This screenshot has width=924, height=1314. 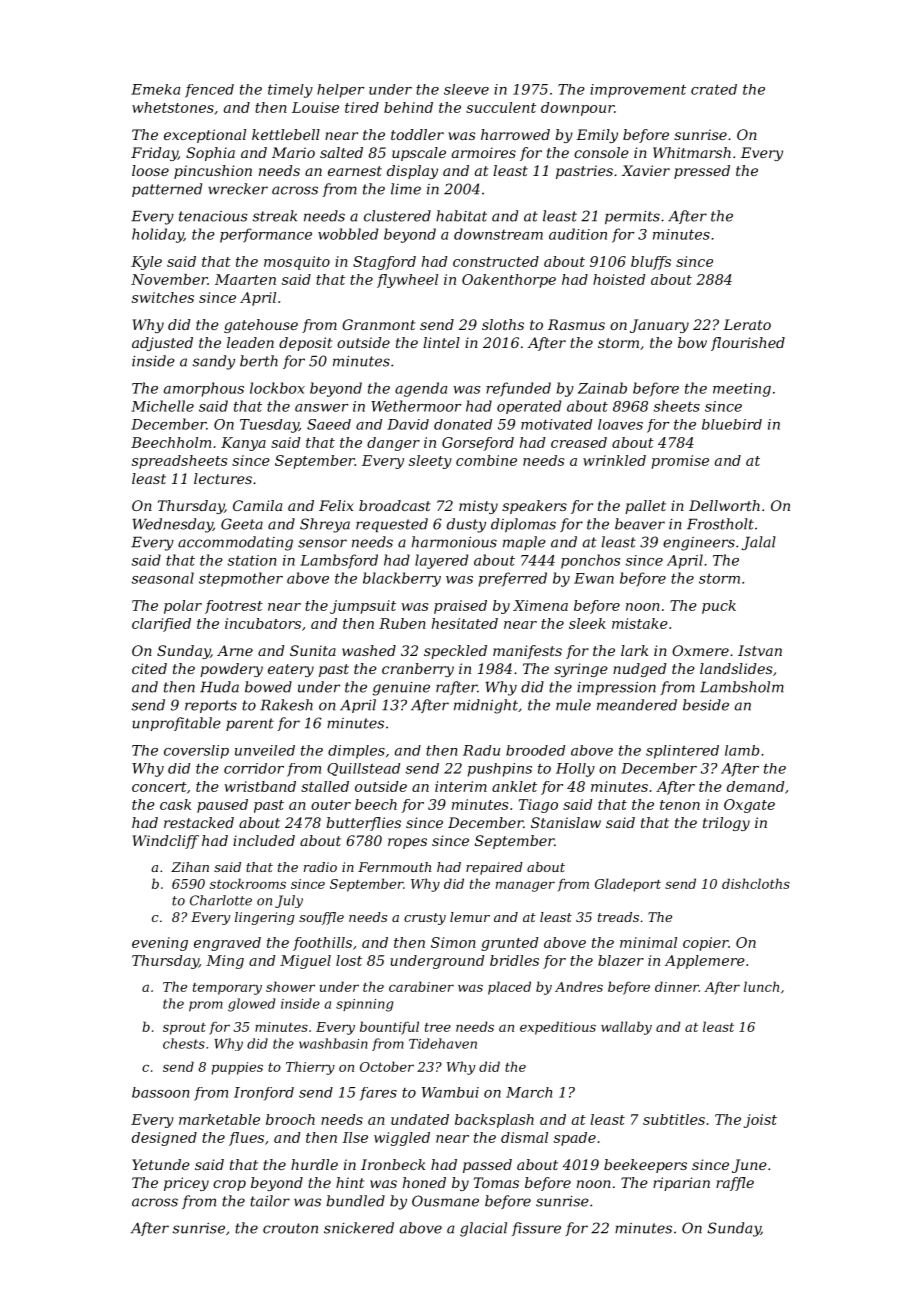 What do you see at coordinates (359, 1228) in the screenshot?
I see `snickered` at bounding box center [359, 1228].
